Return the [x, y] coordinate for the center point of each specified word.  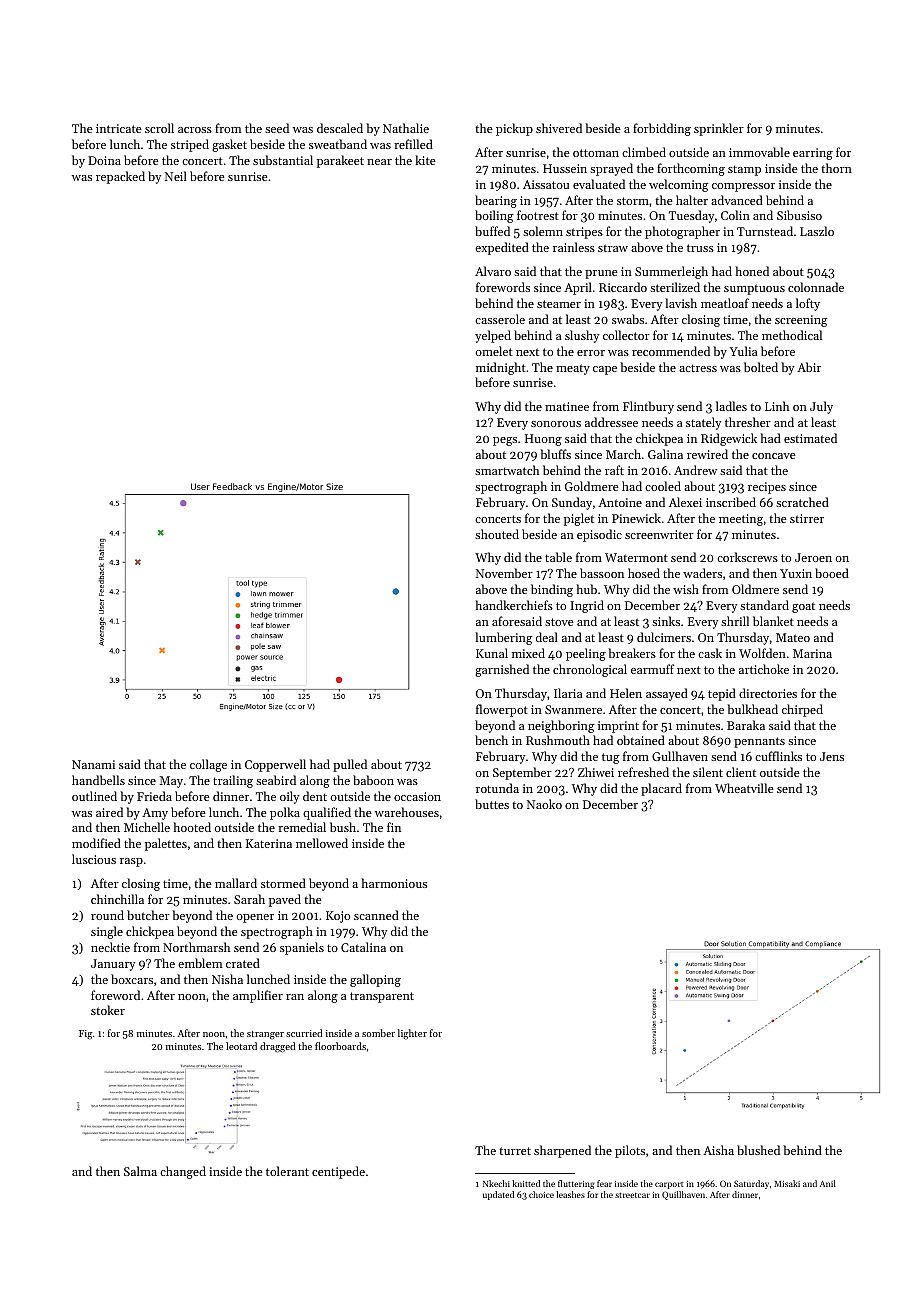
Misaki [787, 1183]
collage [208, 765]
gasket [229, 145]
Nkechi [496, 1183]
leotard [241, 1046]
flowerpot [502, 710]
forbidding [662, 129]
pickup [514, 129]
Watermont [636, 557]
